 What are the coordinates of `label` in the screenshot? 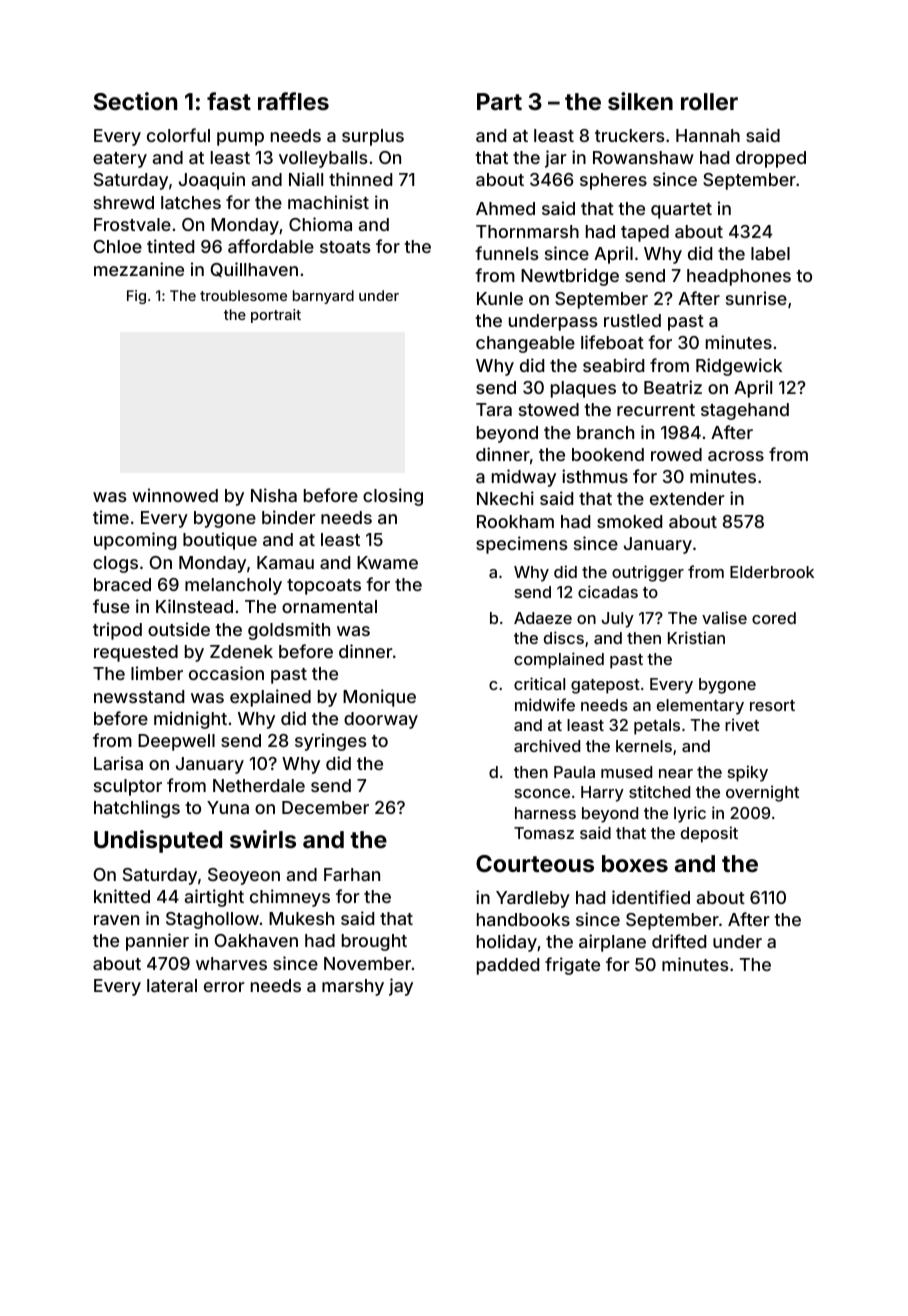 It's located at (770, 253).
